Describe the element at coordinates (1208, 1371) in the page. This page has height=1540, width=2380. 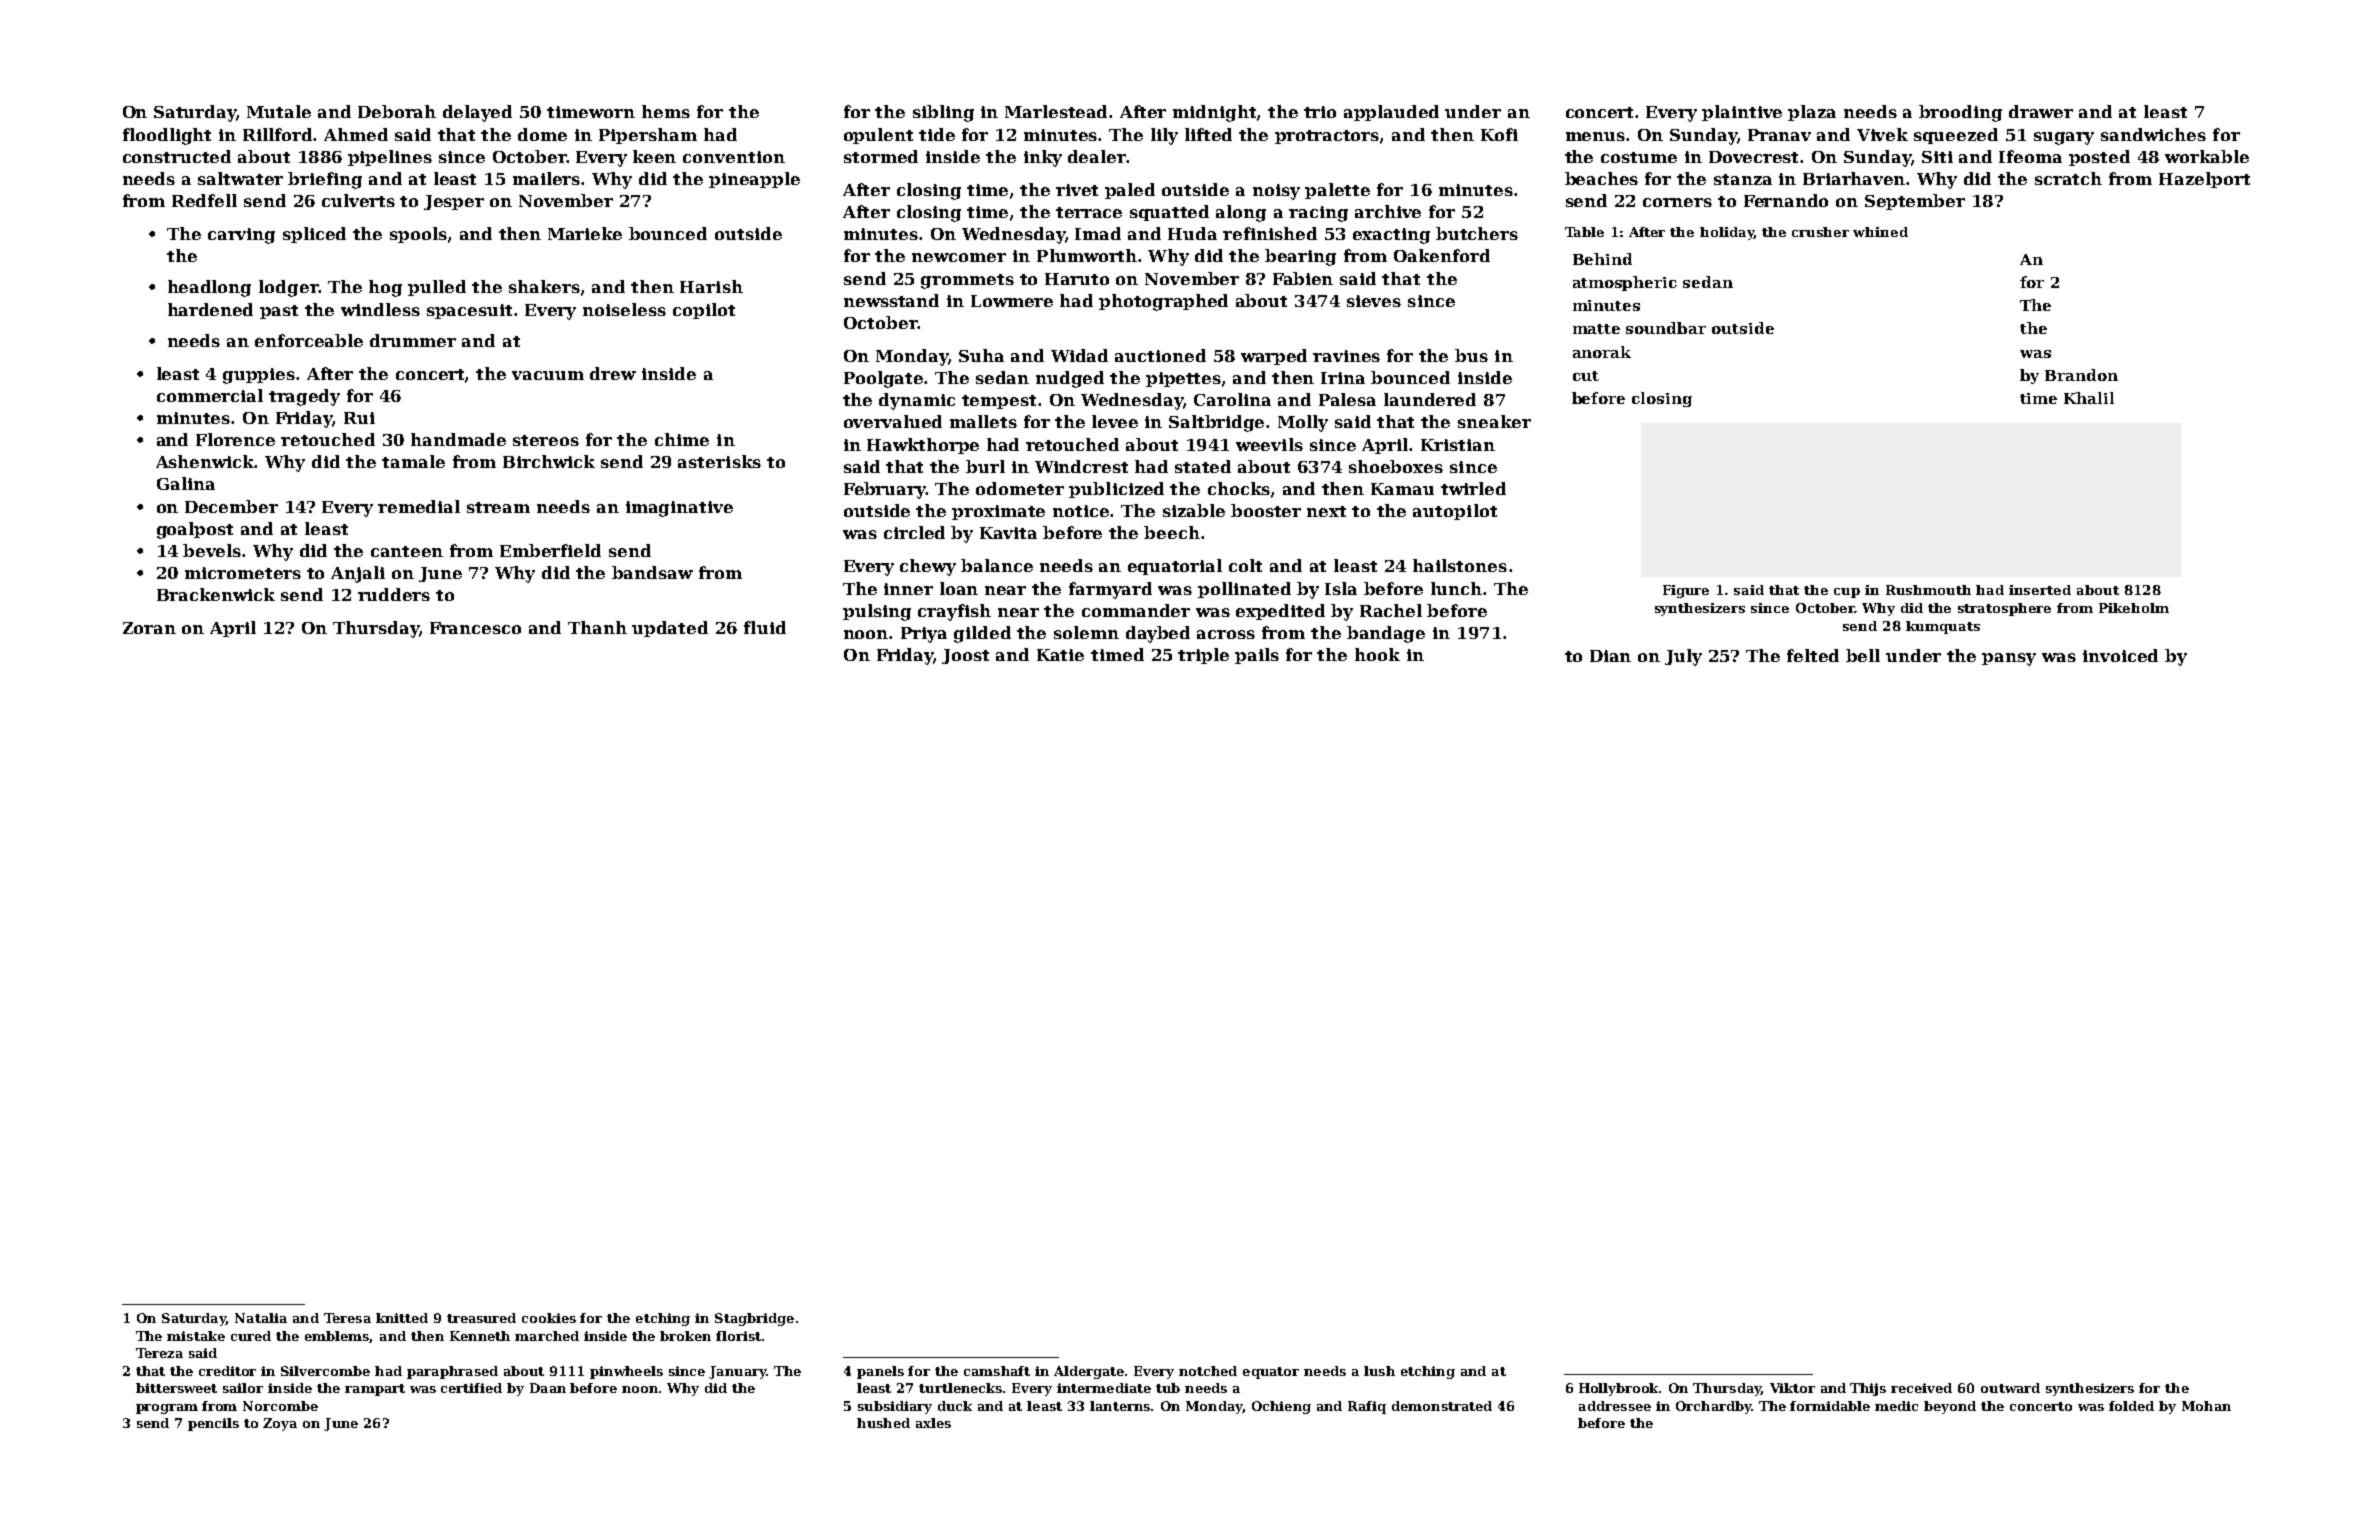
I see `notched` at that location.
